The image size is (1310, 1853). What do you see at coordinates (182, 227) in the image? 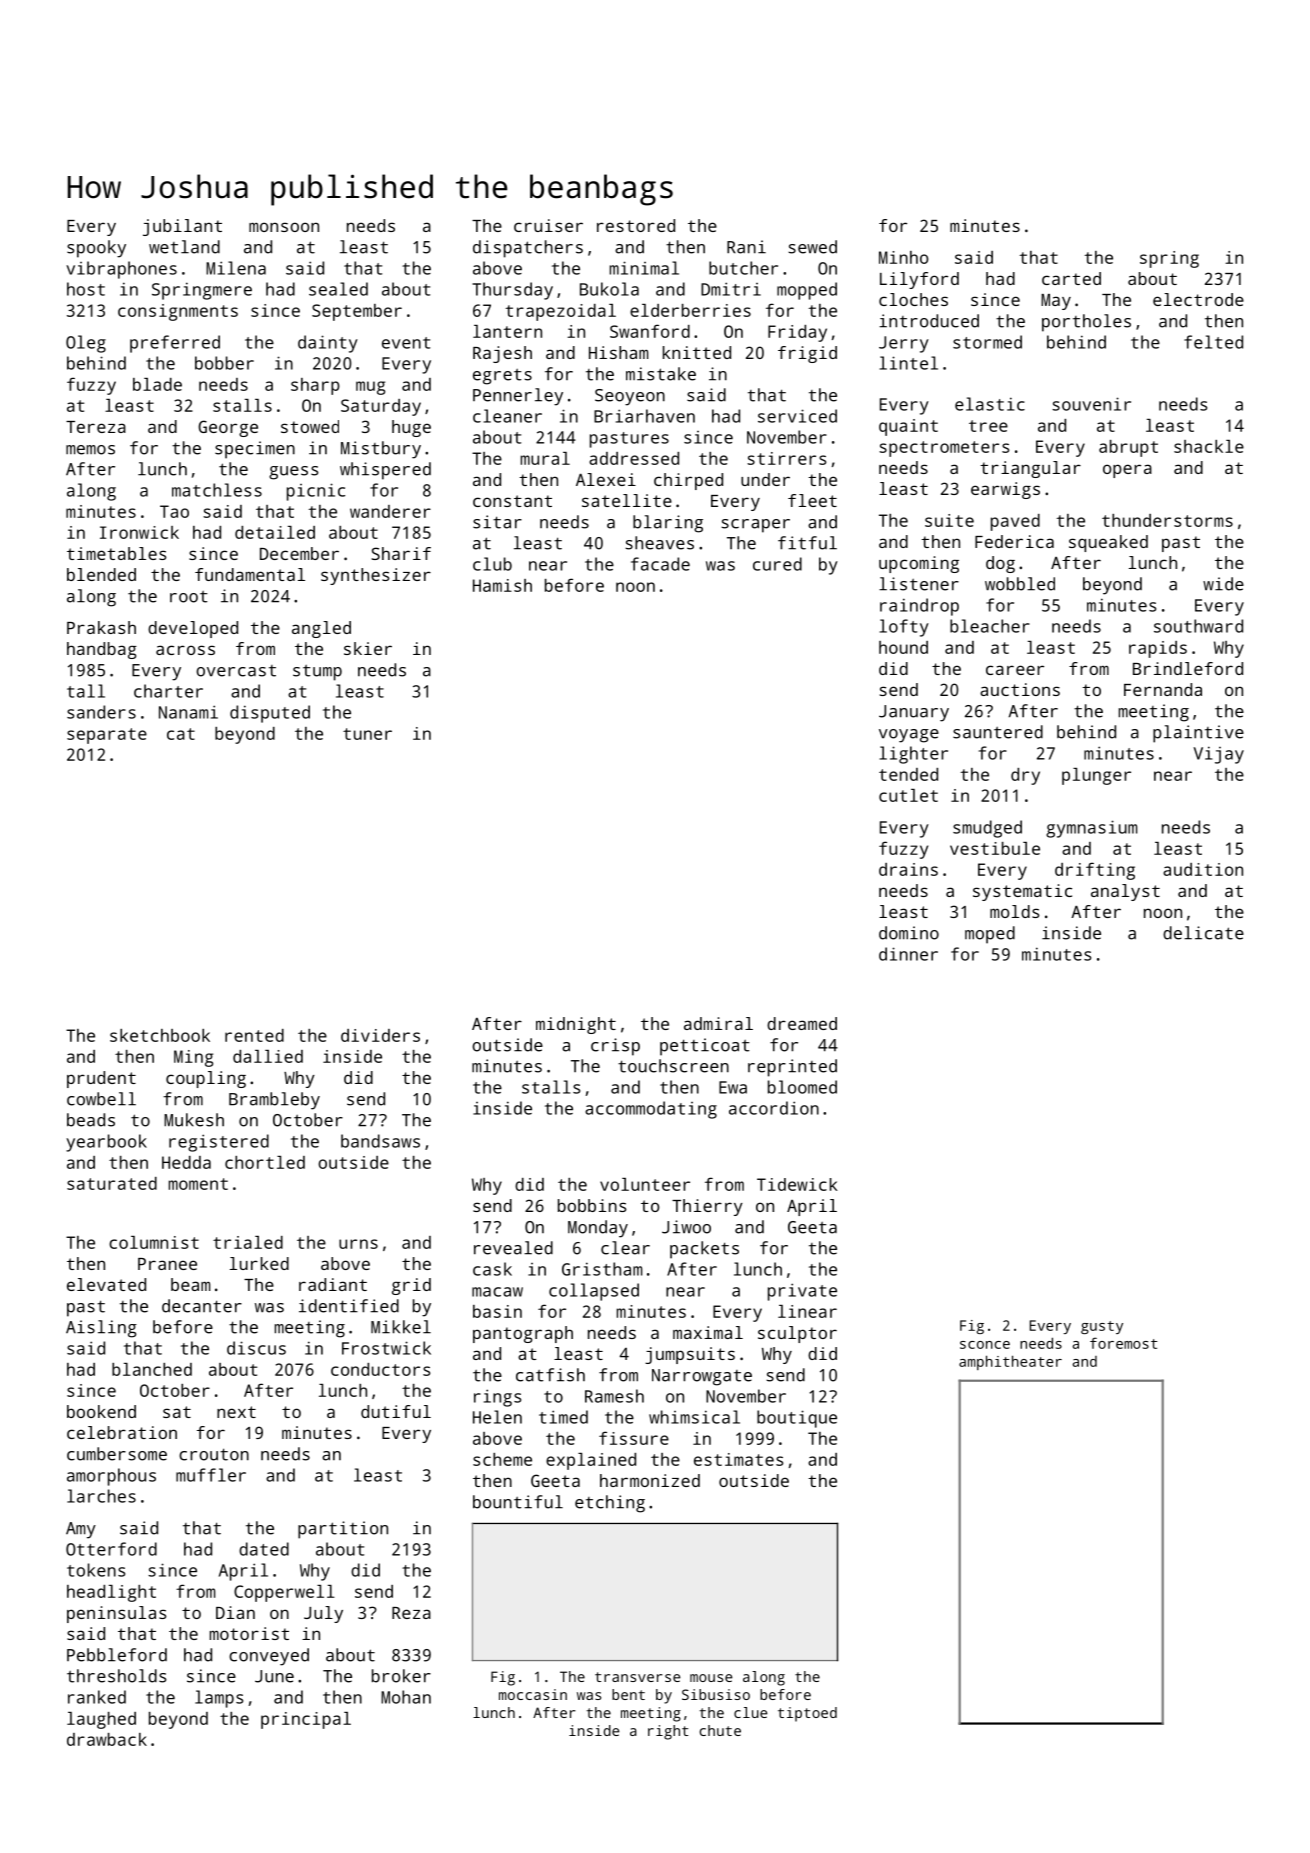
I see `jubilant` at bounding box center [182, 227].
